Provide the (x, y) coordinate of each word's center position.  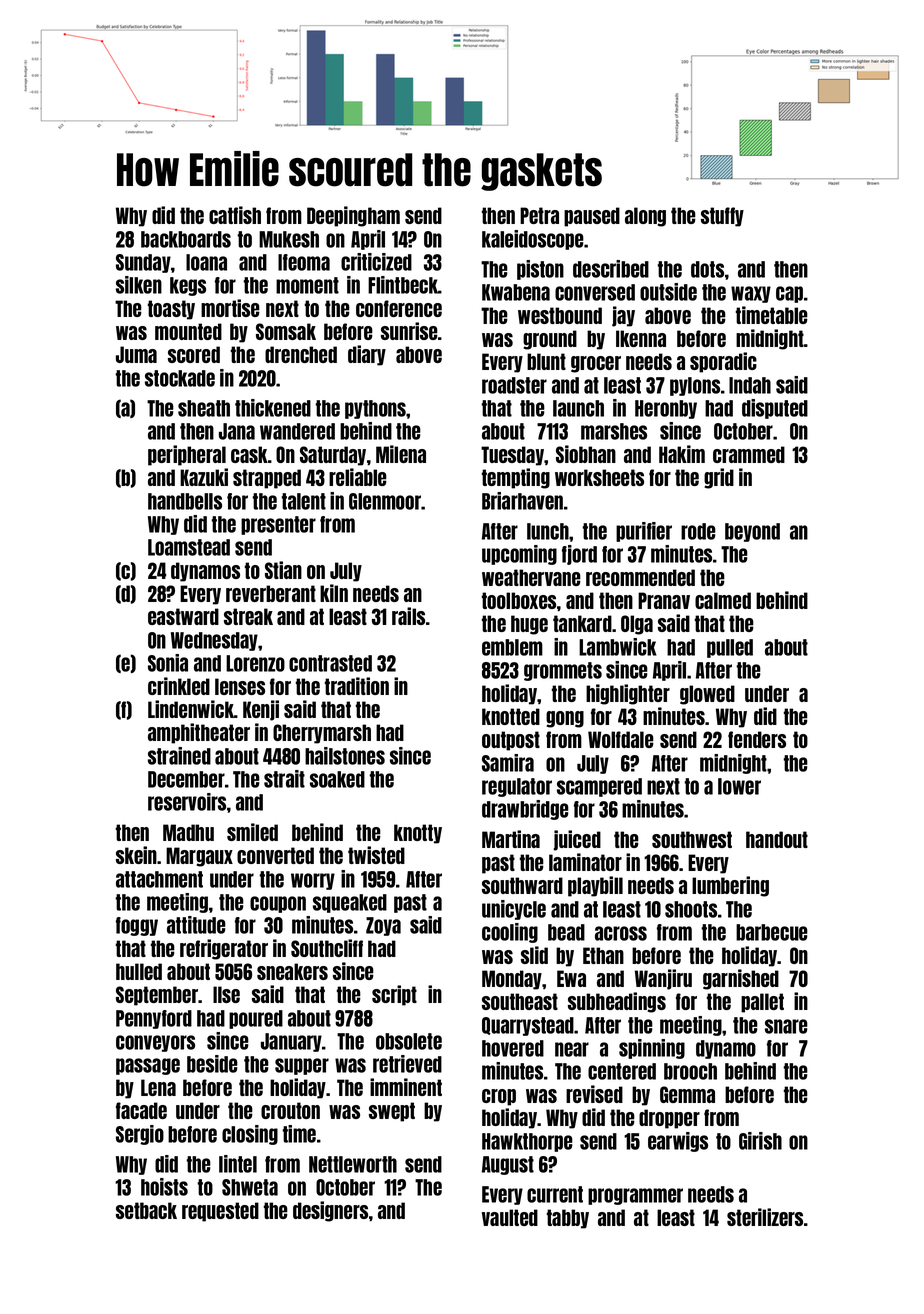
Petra (539, 215)
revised (594, 1094)
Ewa (571, 978)
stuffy (722, 217)
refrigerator (224, 949)
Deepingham (353, 216)
